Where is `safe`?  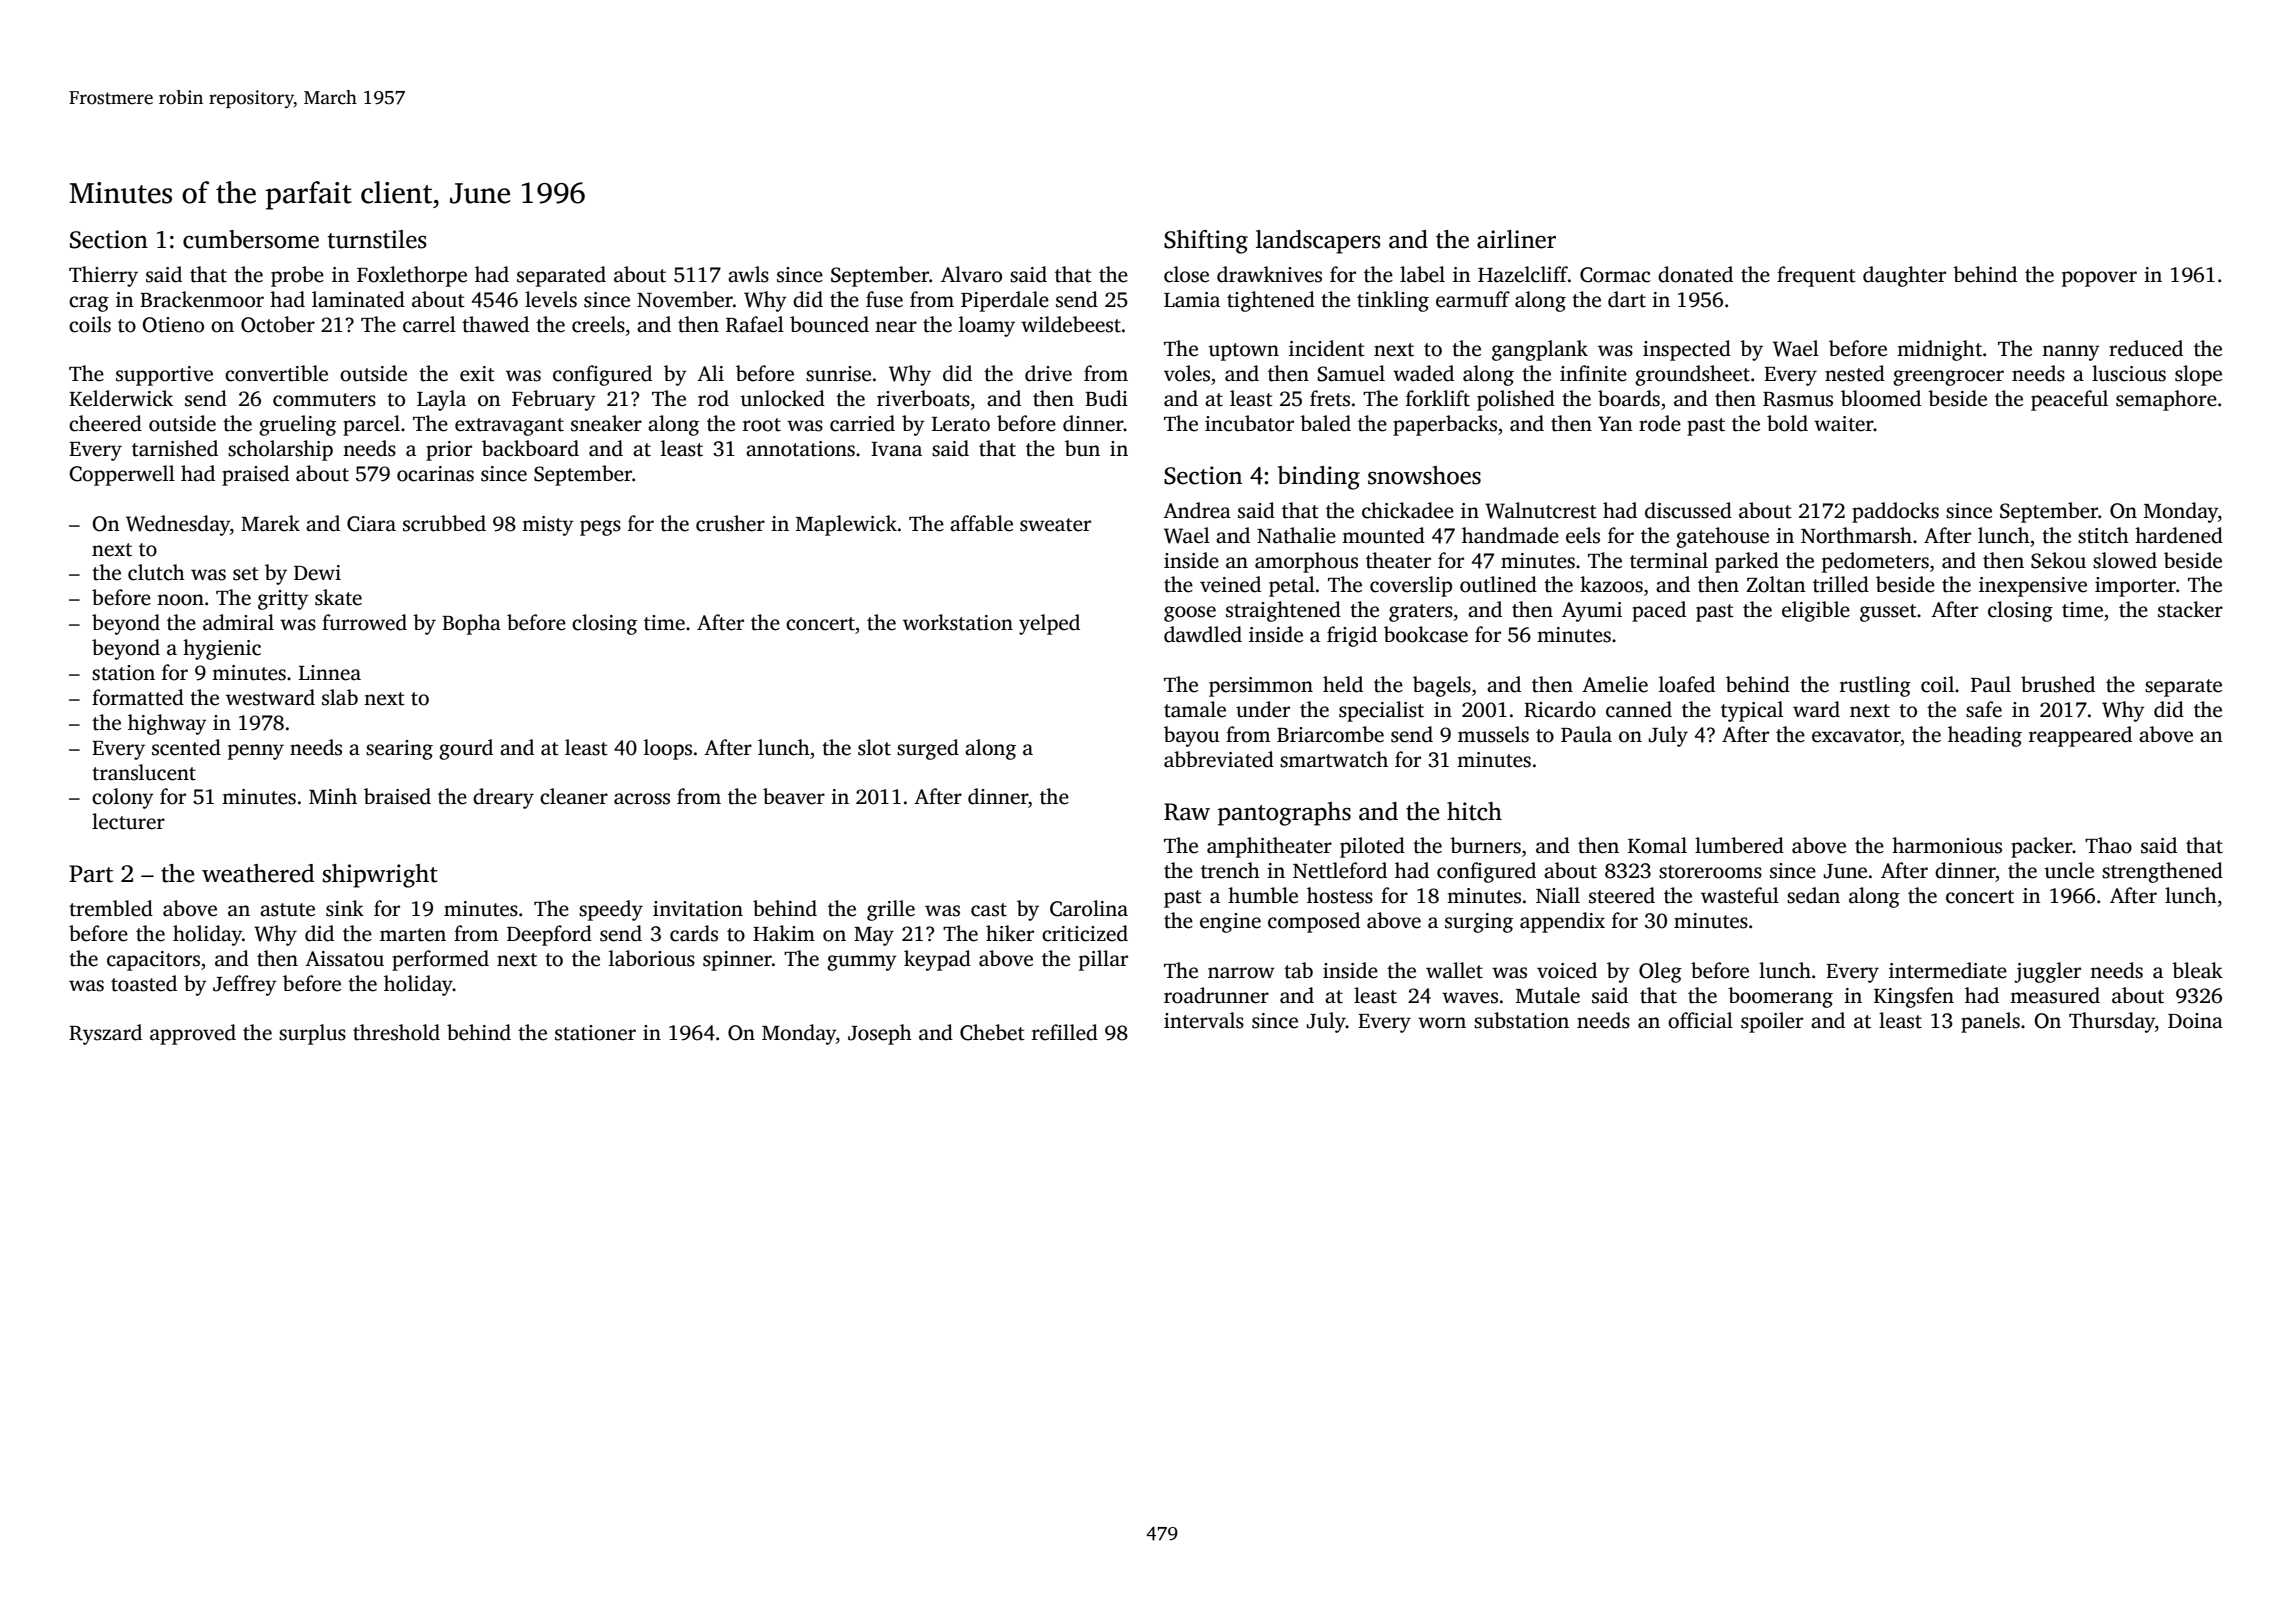
safe is located at coordinates (1984, 709).
